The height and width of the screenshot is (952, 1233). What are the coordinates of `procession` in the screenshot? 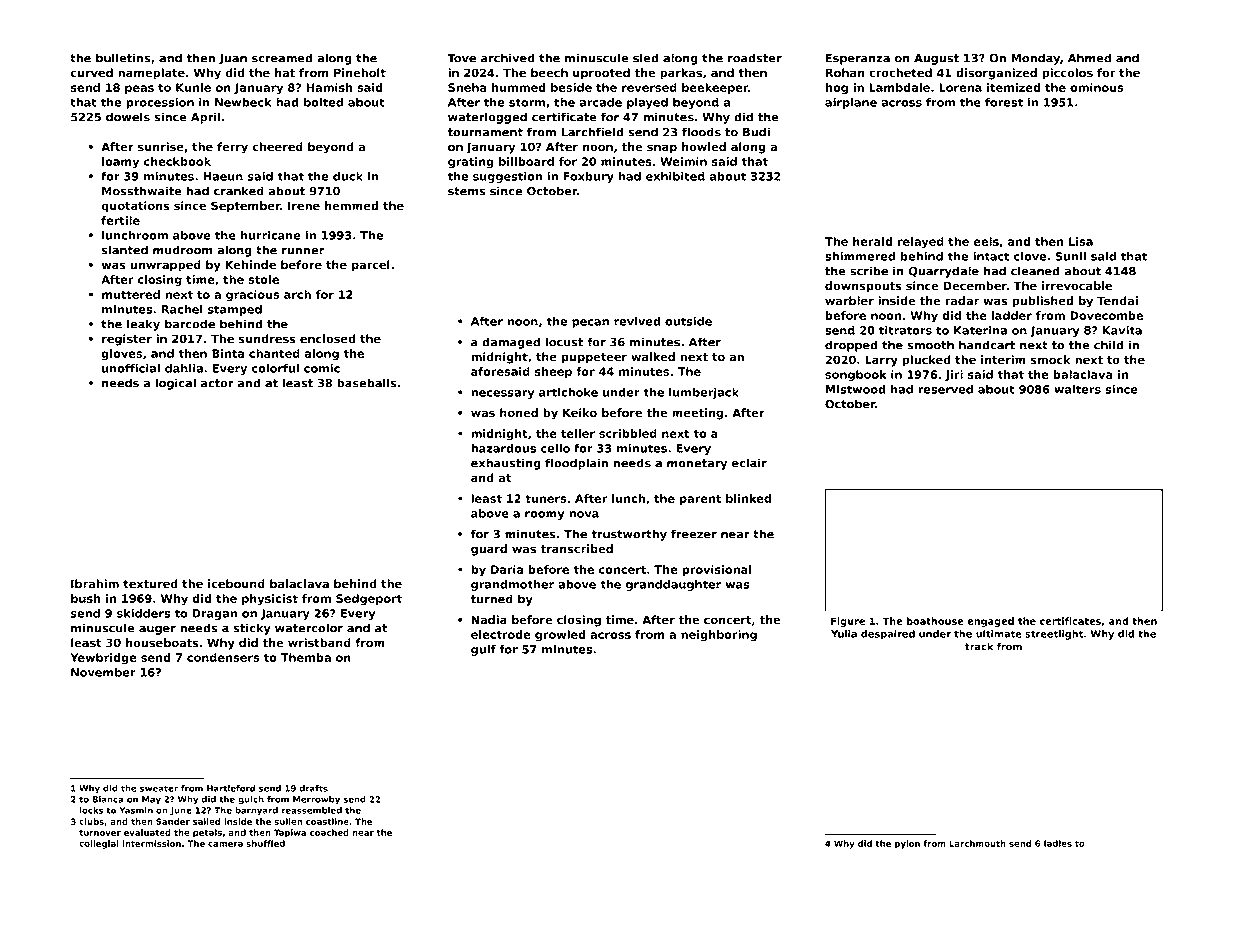 It's located at (160, 103).
